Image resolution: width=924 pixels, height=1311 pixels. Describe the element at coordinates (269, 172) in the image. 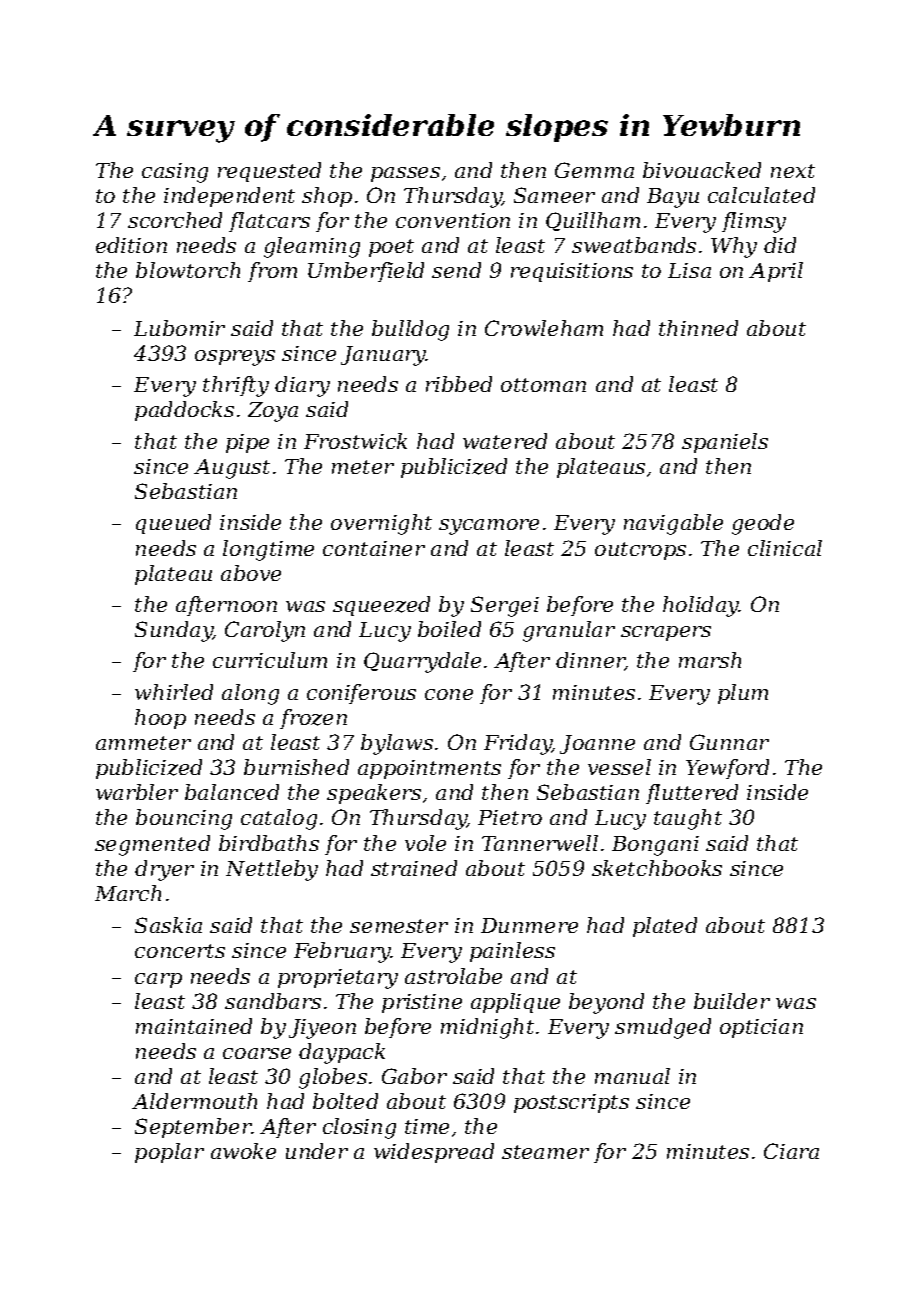

I see `requested` at that location.
